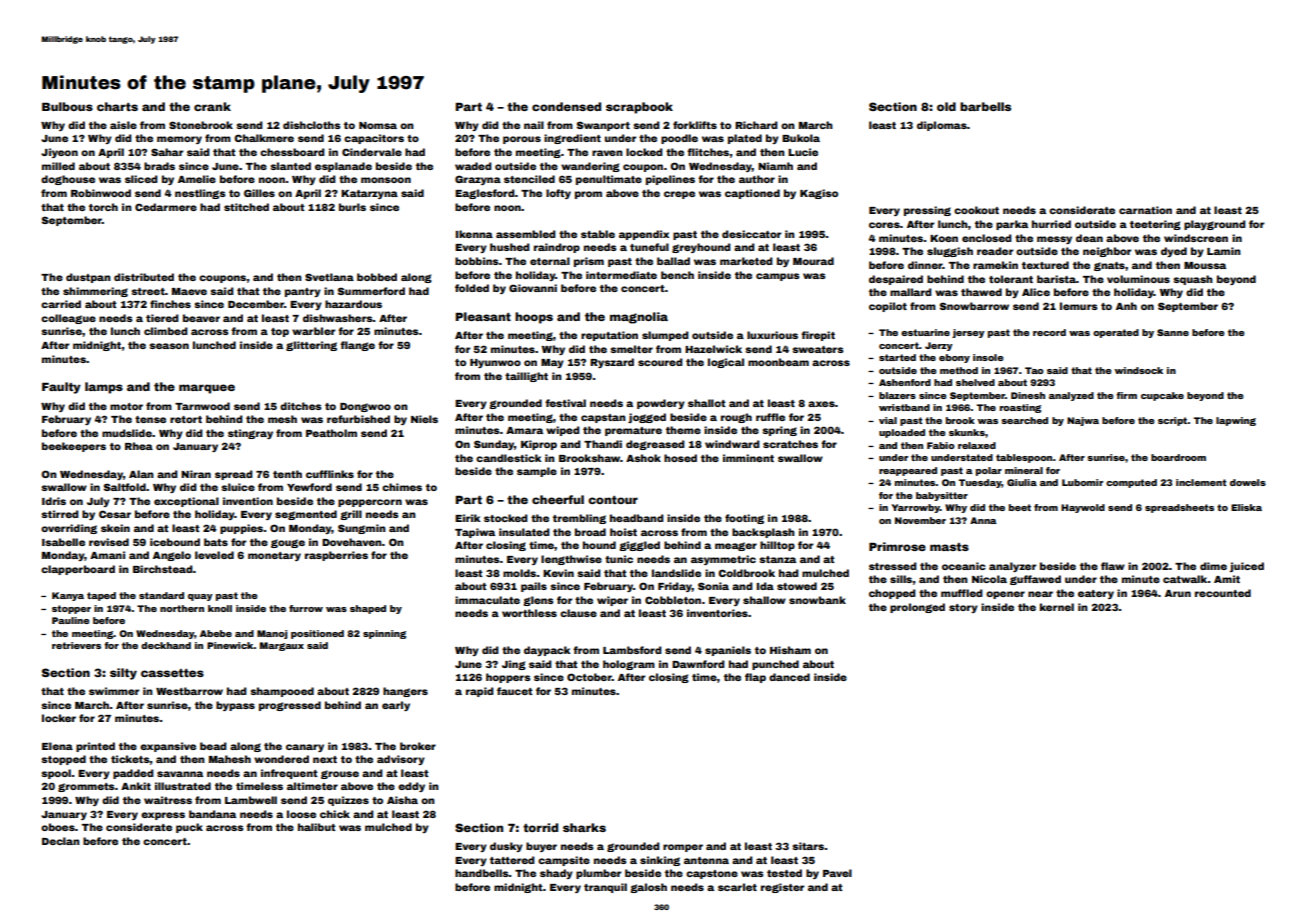  What do you see at coordinates (808, 846) in the image?
I see `sitars` at bounding box center [808, 846].
